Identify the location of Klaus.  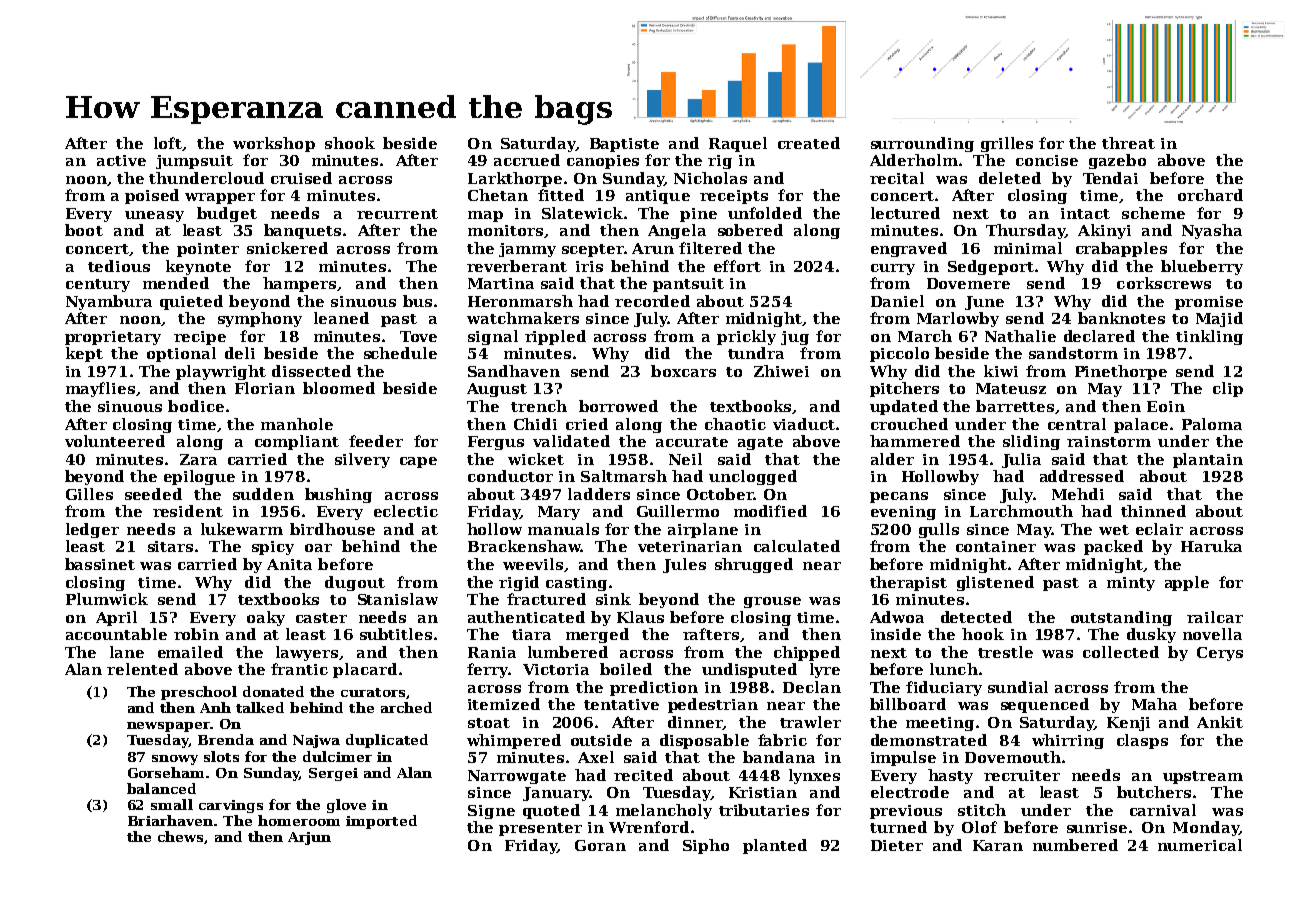
(640, 617).
